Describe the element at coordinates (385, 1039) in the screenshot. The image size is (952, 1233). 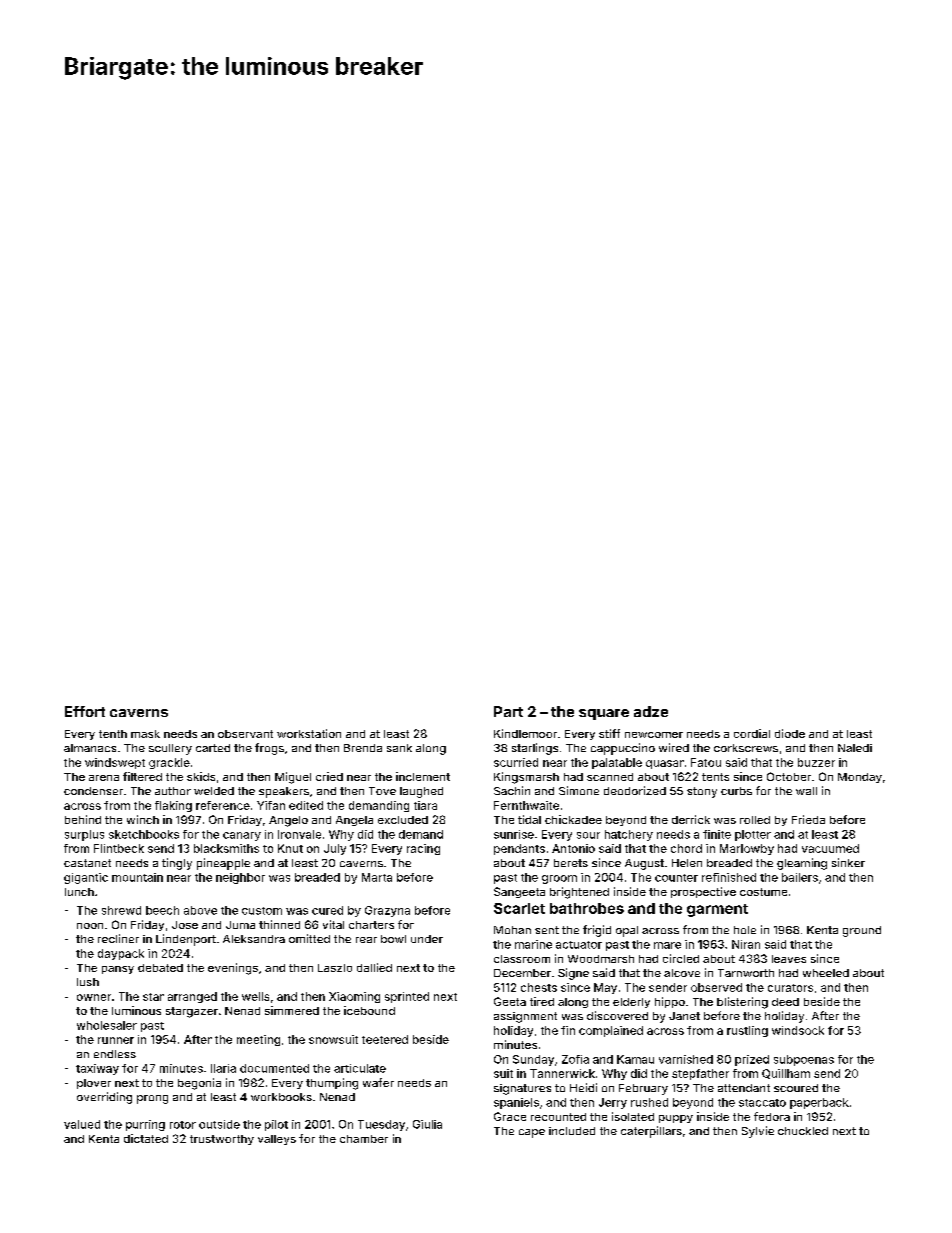
I see `teetered` at that location.
